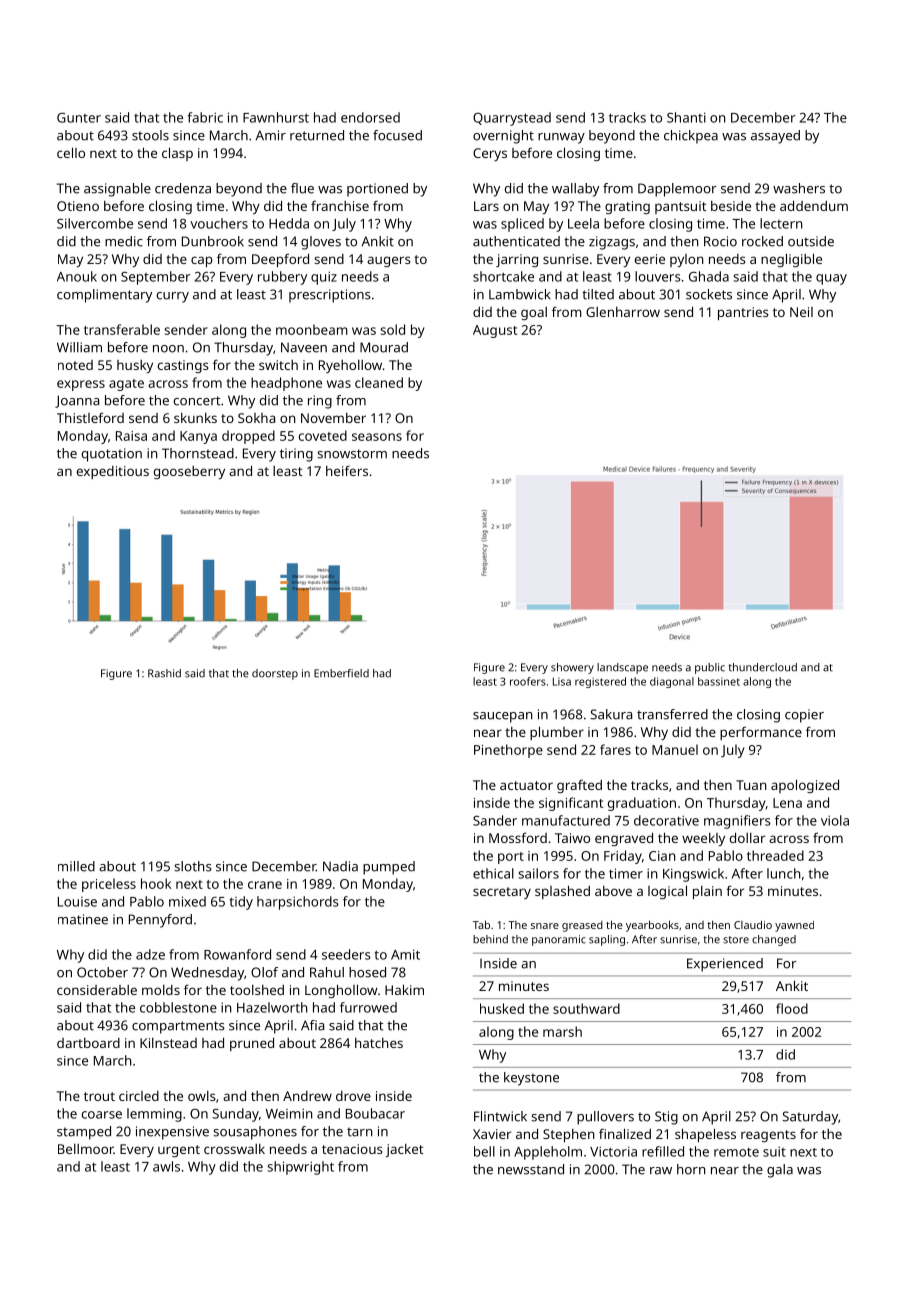  I want to click on endorsed, so click(370, 117).
